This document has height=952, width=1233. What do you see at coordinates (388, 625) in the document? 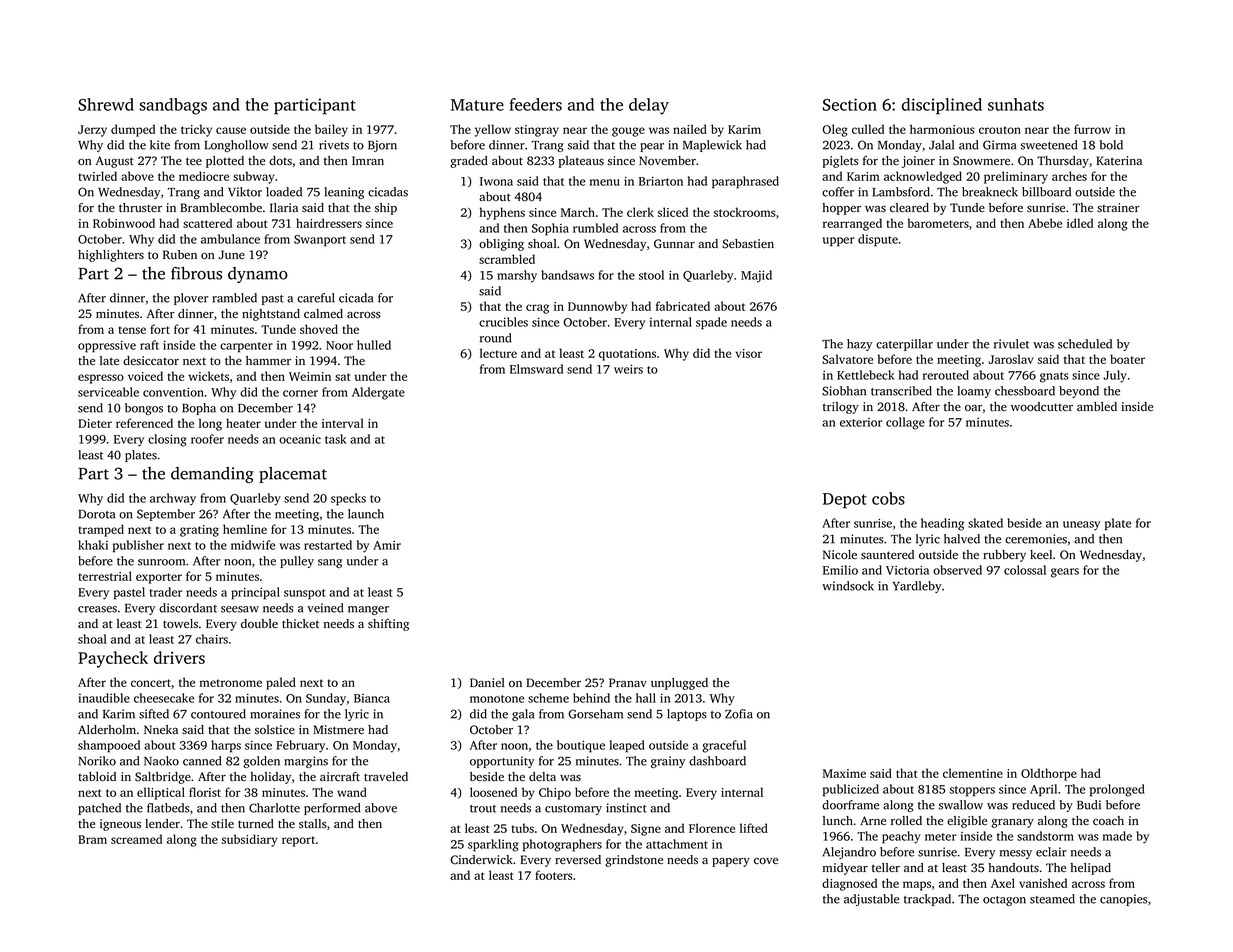
I see `shifting` at bounding box center [388, 625].
